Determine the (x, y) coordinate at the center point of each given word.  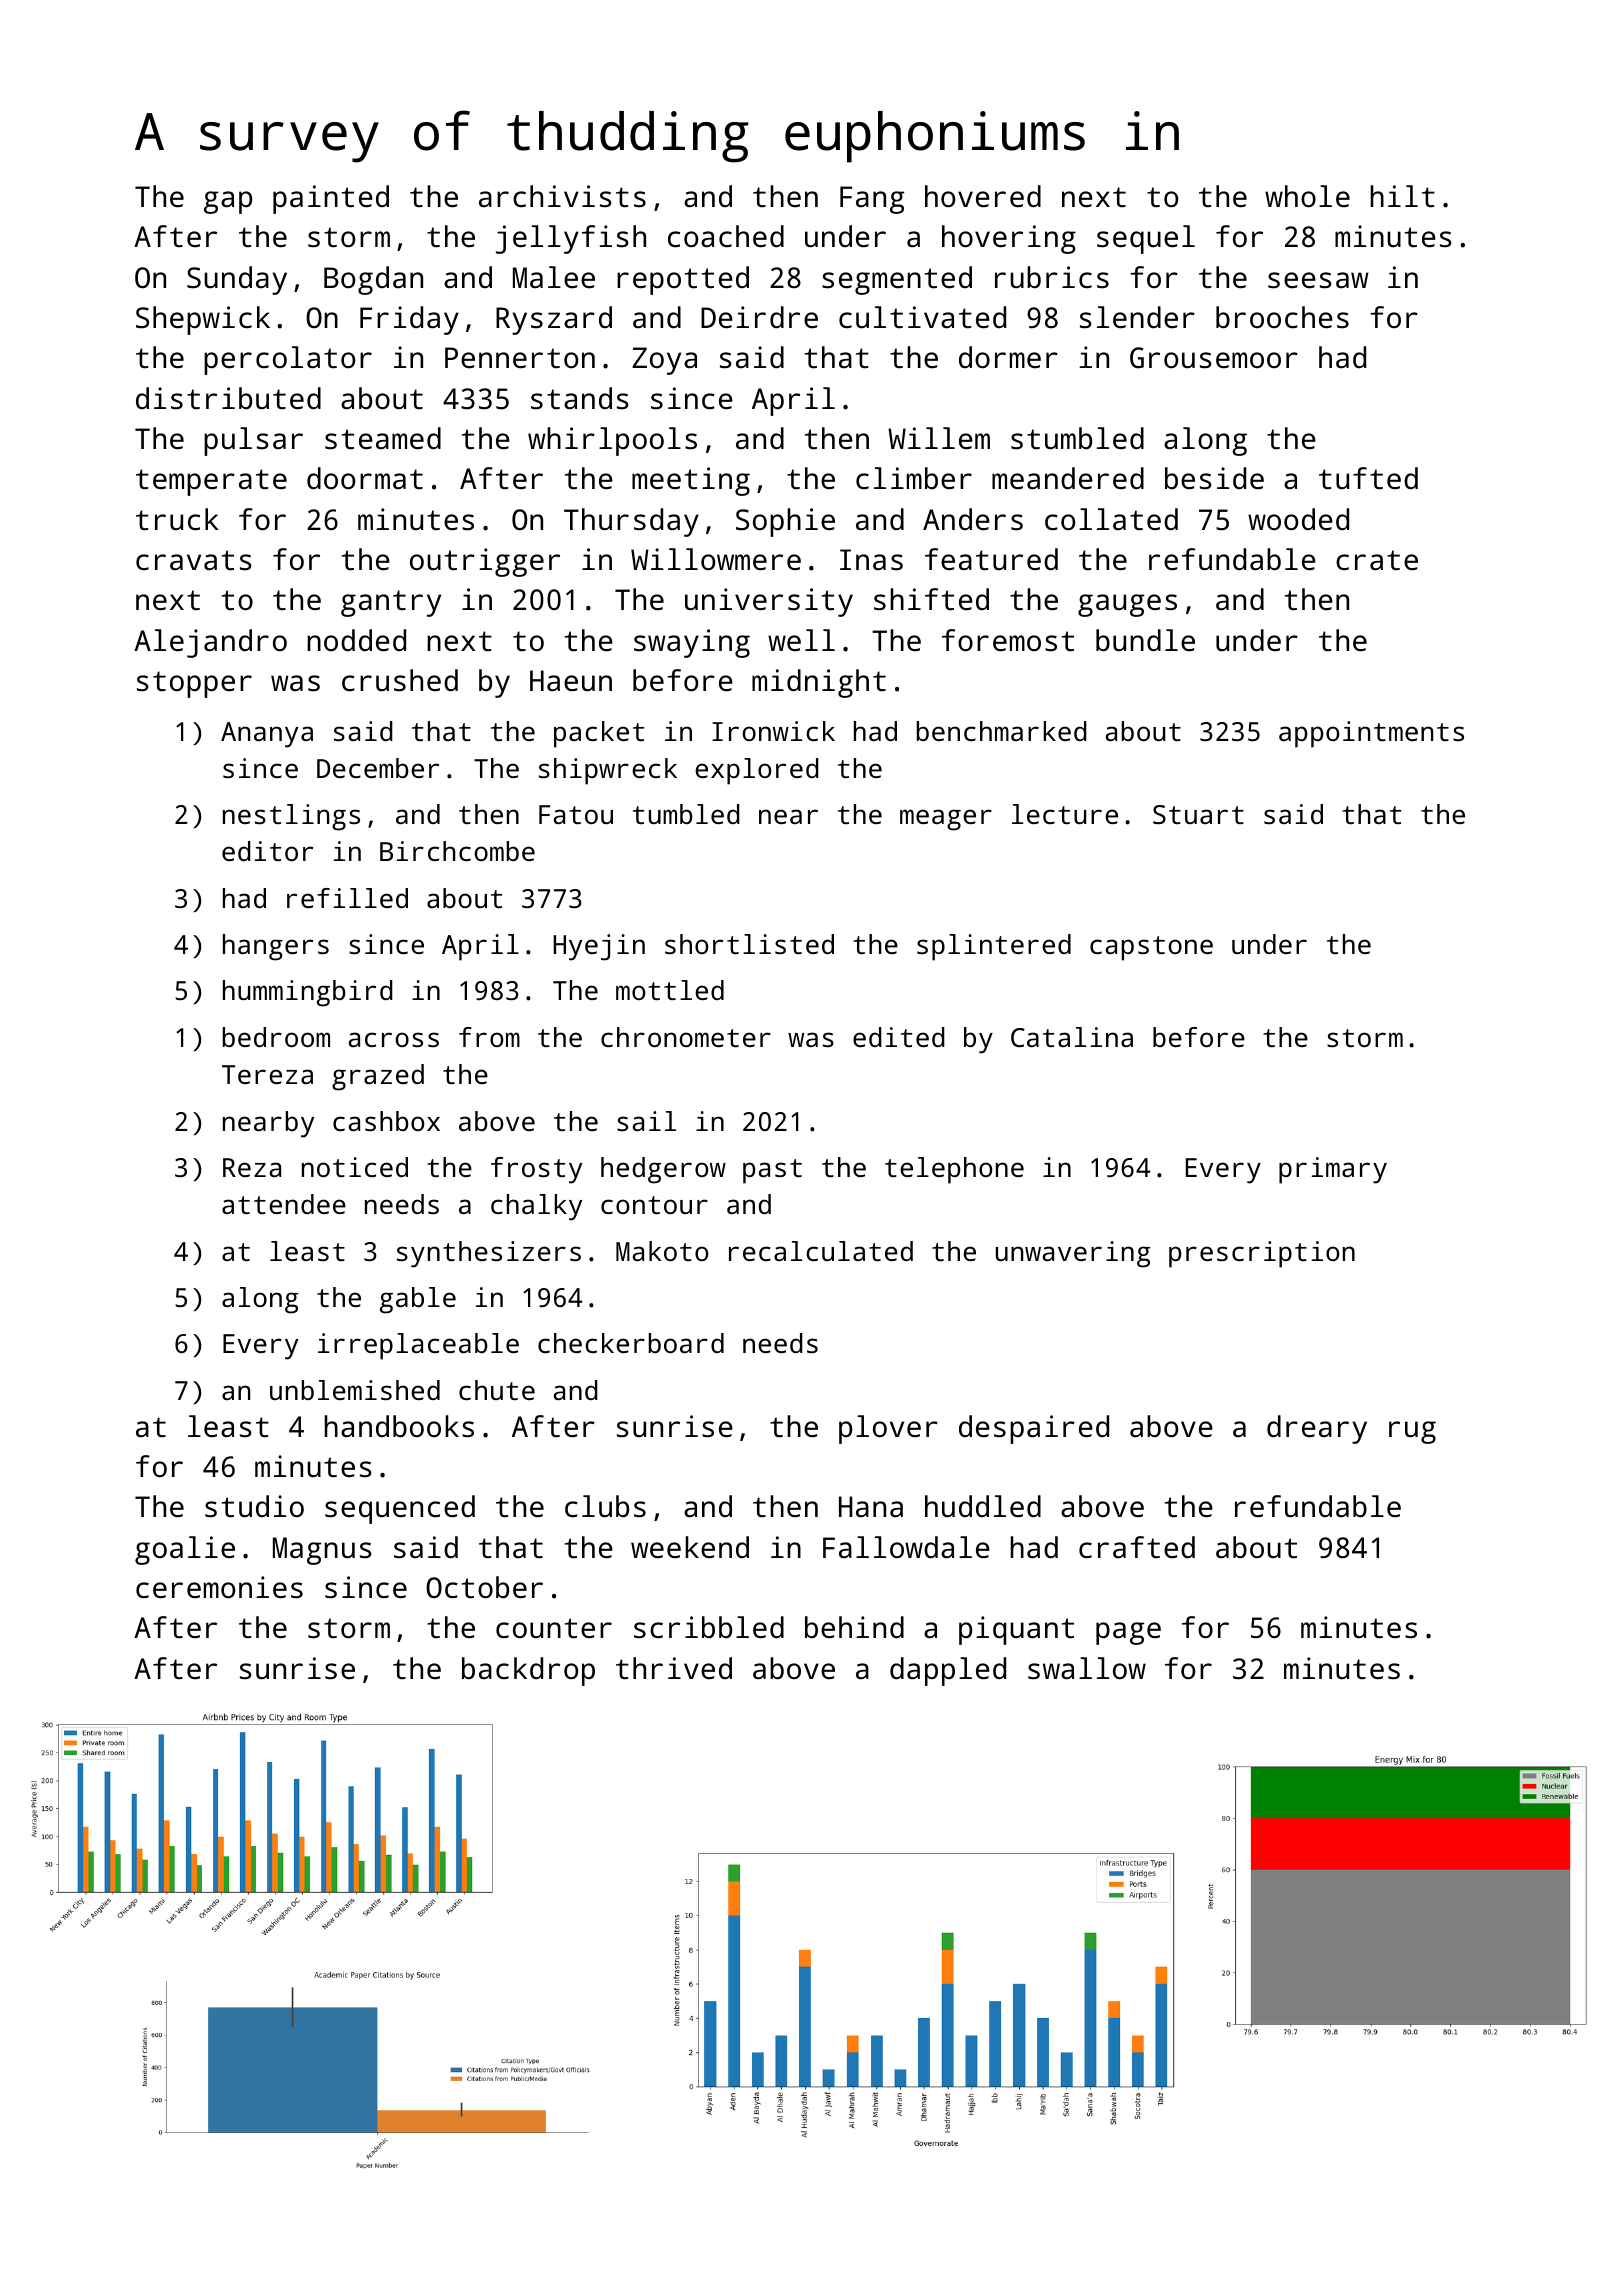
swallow (1087, 1668)
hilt (1402, 196)
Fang (872, 200)
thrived (674, 1668)
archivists (562, 196)
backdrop (528, 1671)
